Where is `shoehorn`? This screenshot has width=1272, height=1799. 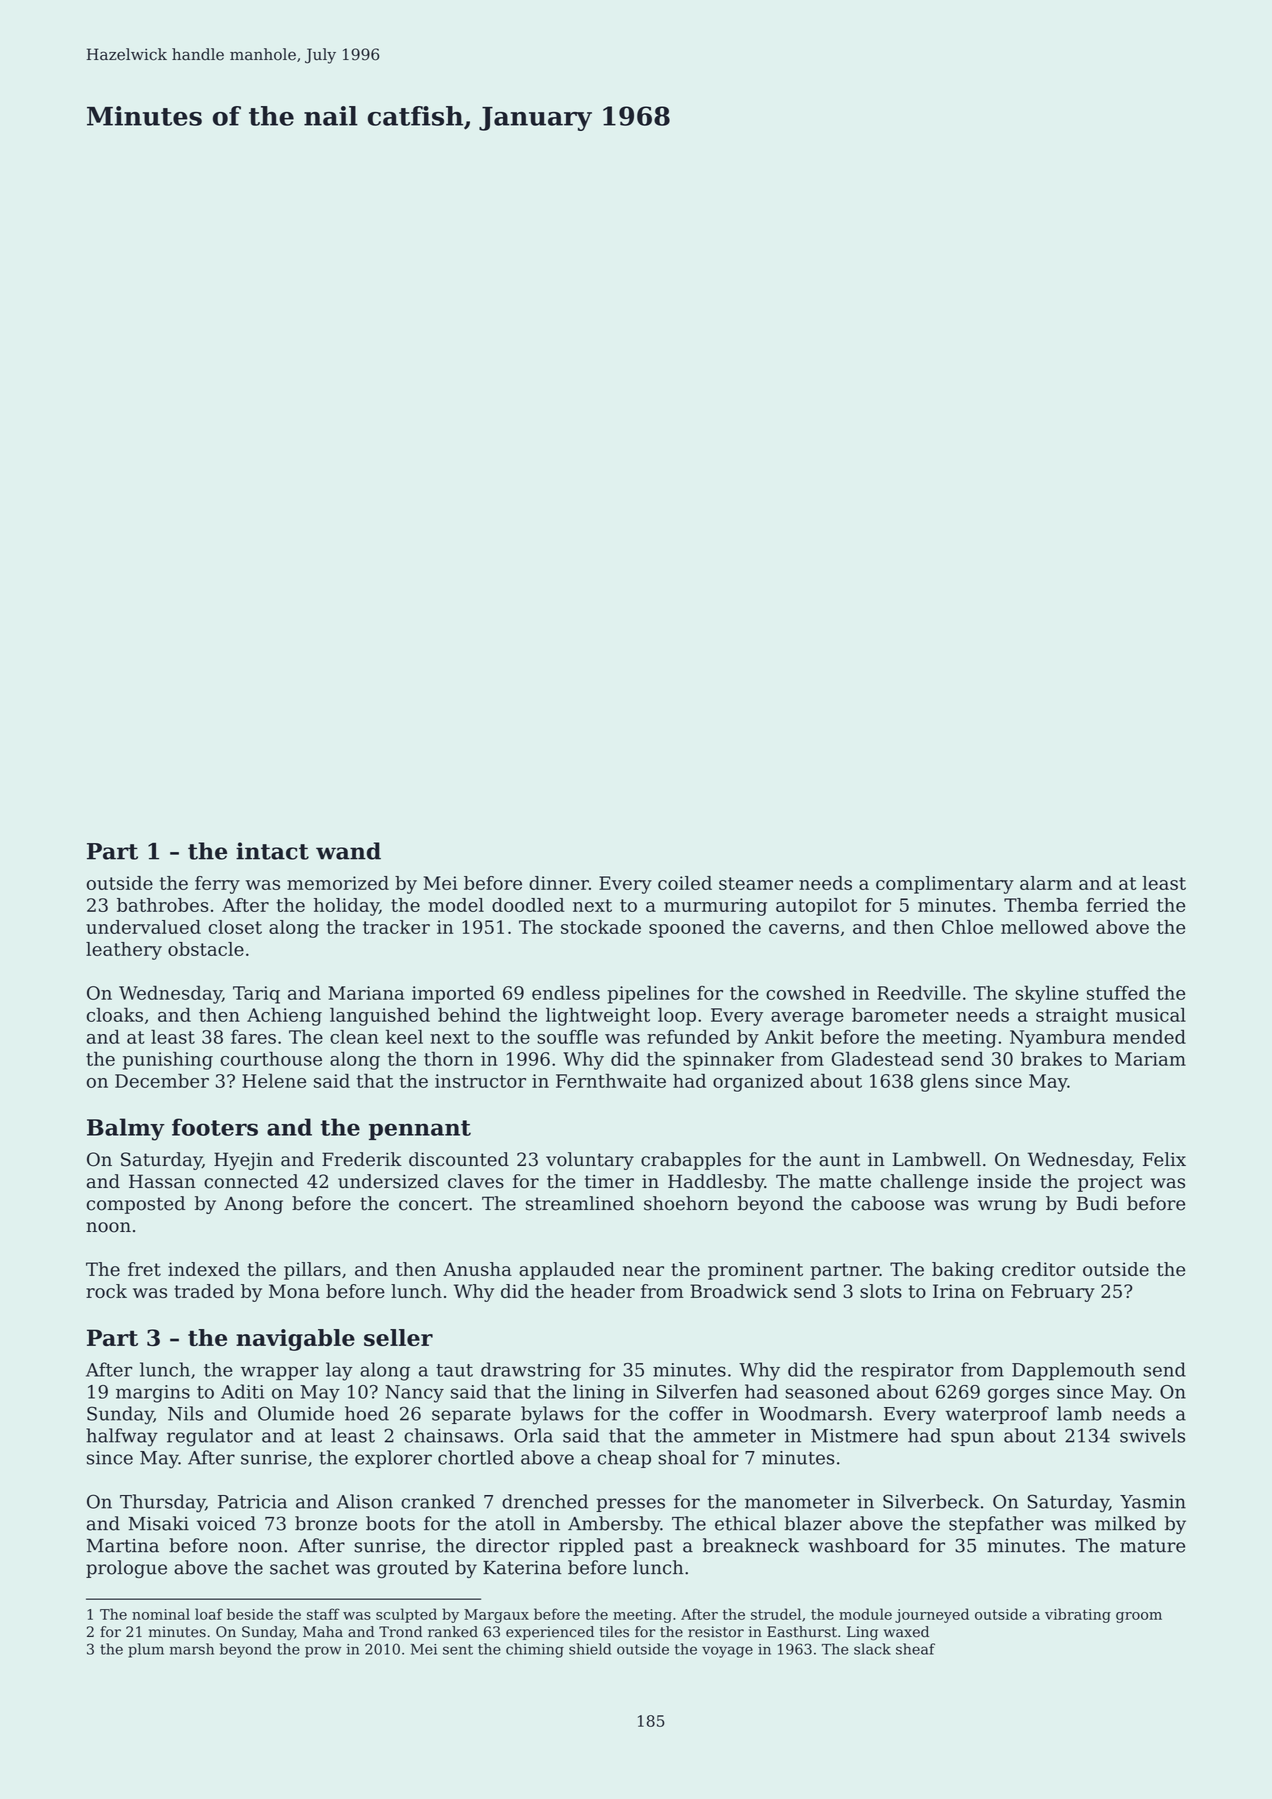 shoehorn is located at coordinates (686, 1203).
